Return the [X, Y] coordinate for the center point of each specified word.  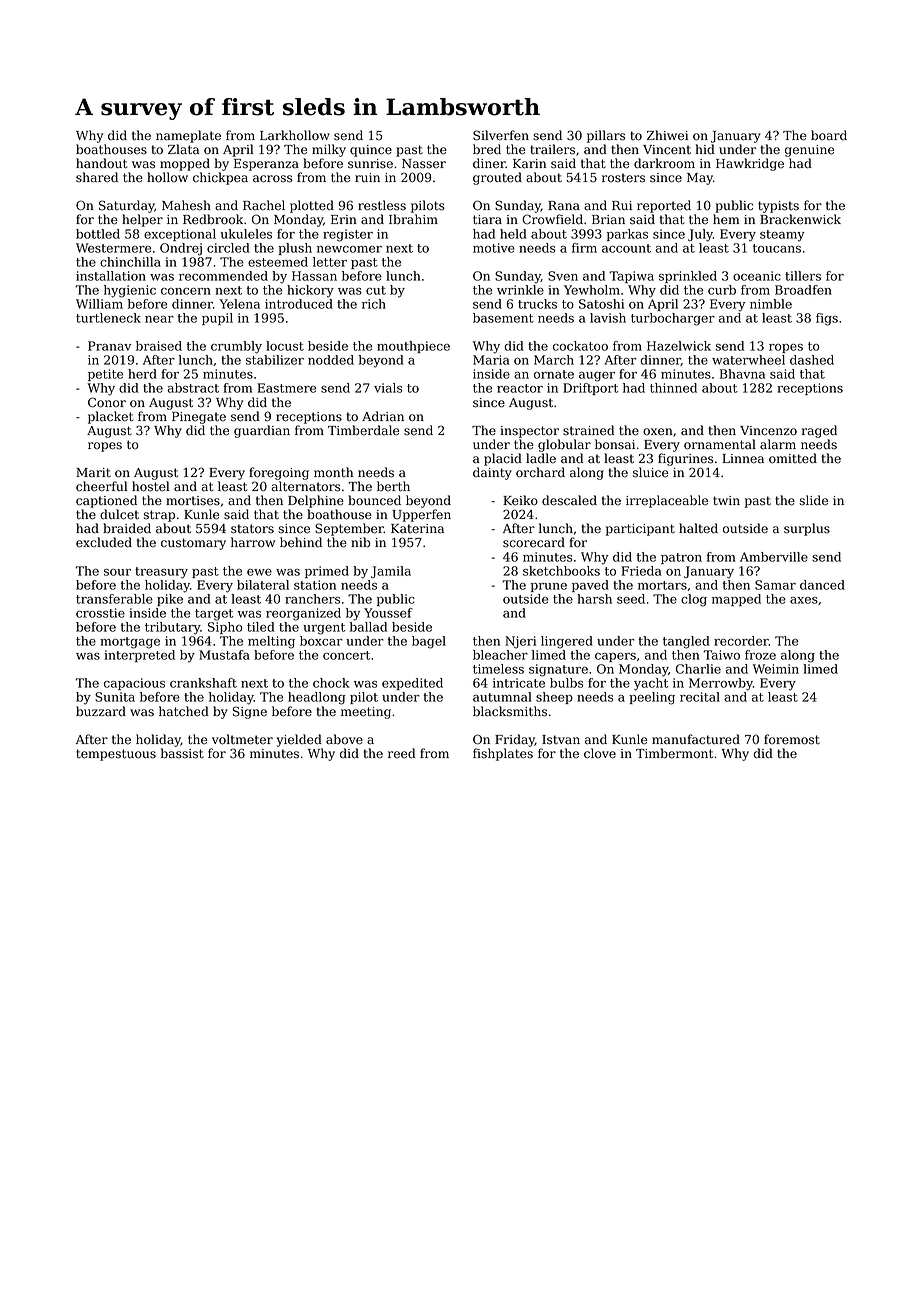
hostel [151, 486]
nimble [771, 304]
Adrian [383, 416]
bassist [182, 753]
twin [726, 500]
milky [329, 150]
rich [374, 304]
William [99, 304]
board [829, 135]
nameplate [188, 136]
